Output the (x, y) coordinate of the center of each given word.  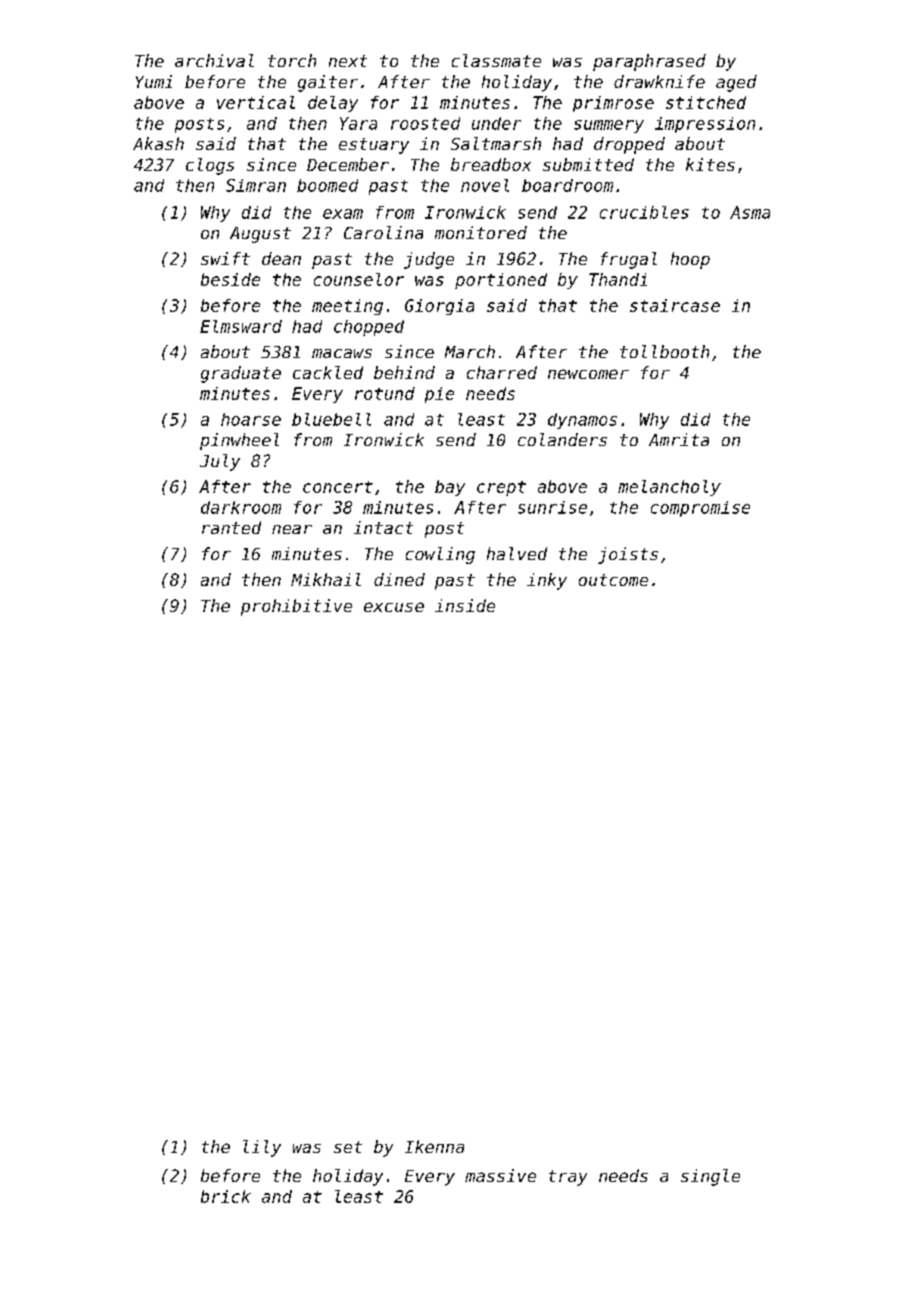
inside (465, 605)
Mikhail (326, 579)
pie (439, 395)
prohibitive (296, 607)
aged (736, 83)
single (710, 1177)
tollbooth (664, 351)
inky (547, 581)
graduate (241, 374)
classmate (496, 60)
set (348, 1147)
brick (226, 1196)
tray (568, 1178)
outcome (613, 580)
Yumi (154, 81)
